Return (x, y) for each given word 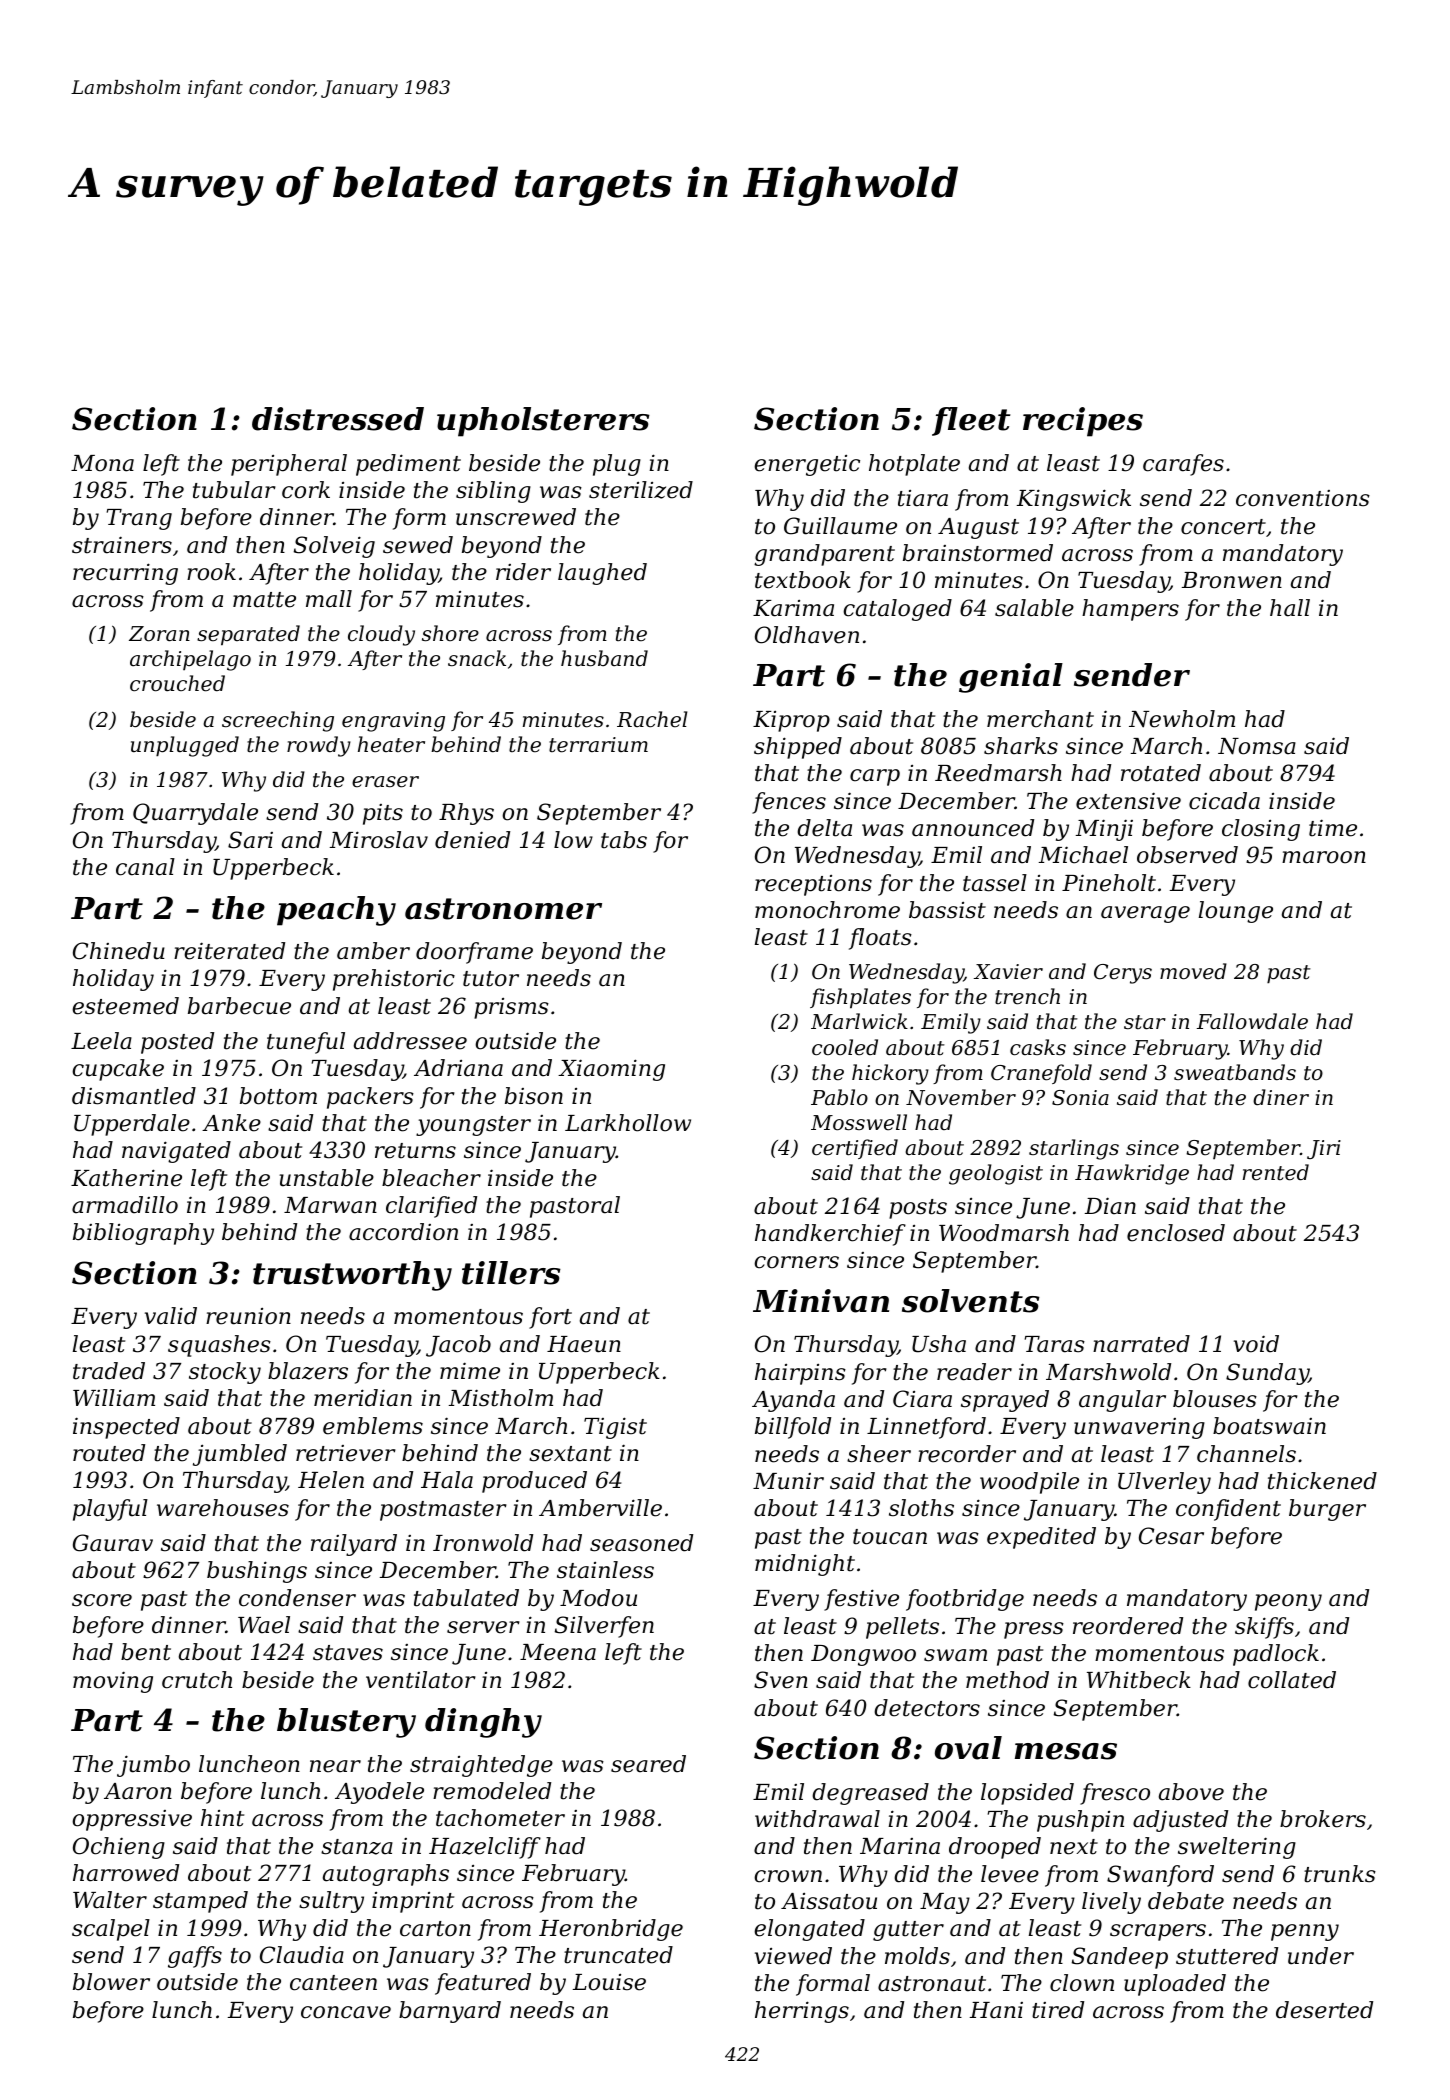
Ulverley (1164, 1483)
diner (1281, 1097)
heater (391, 744)
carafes (1183, 465)
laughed (602, 574)
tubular (234, 490)
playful (110, 1510)
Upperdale (132, 1125)
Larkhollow (628, 1123)
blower (111, 1982)
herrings (802, 2012)
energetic (807, 465)
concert (1223, 527)
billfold (793, 1428)
